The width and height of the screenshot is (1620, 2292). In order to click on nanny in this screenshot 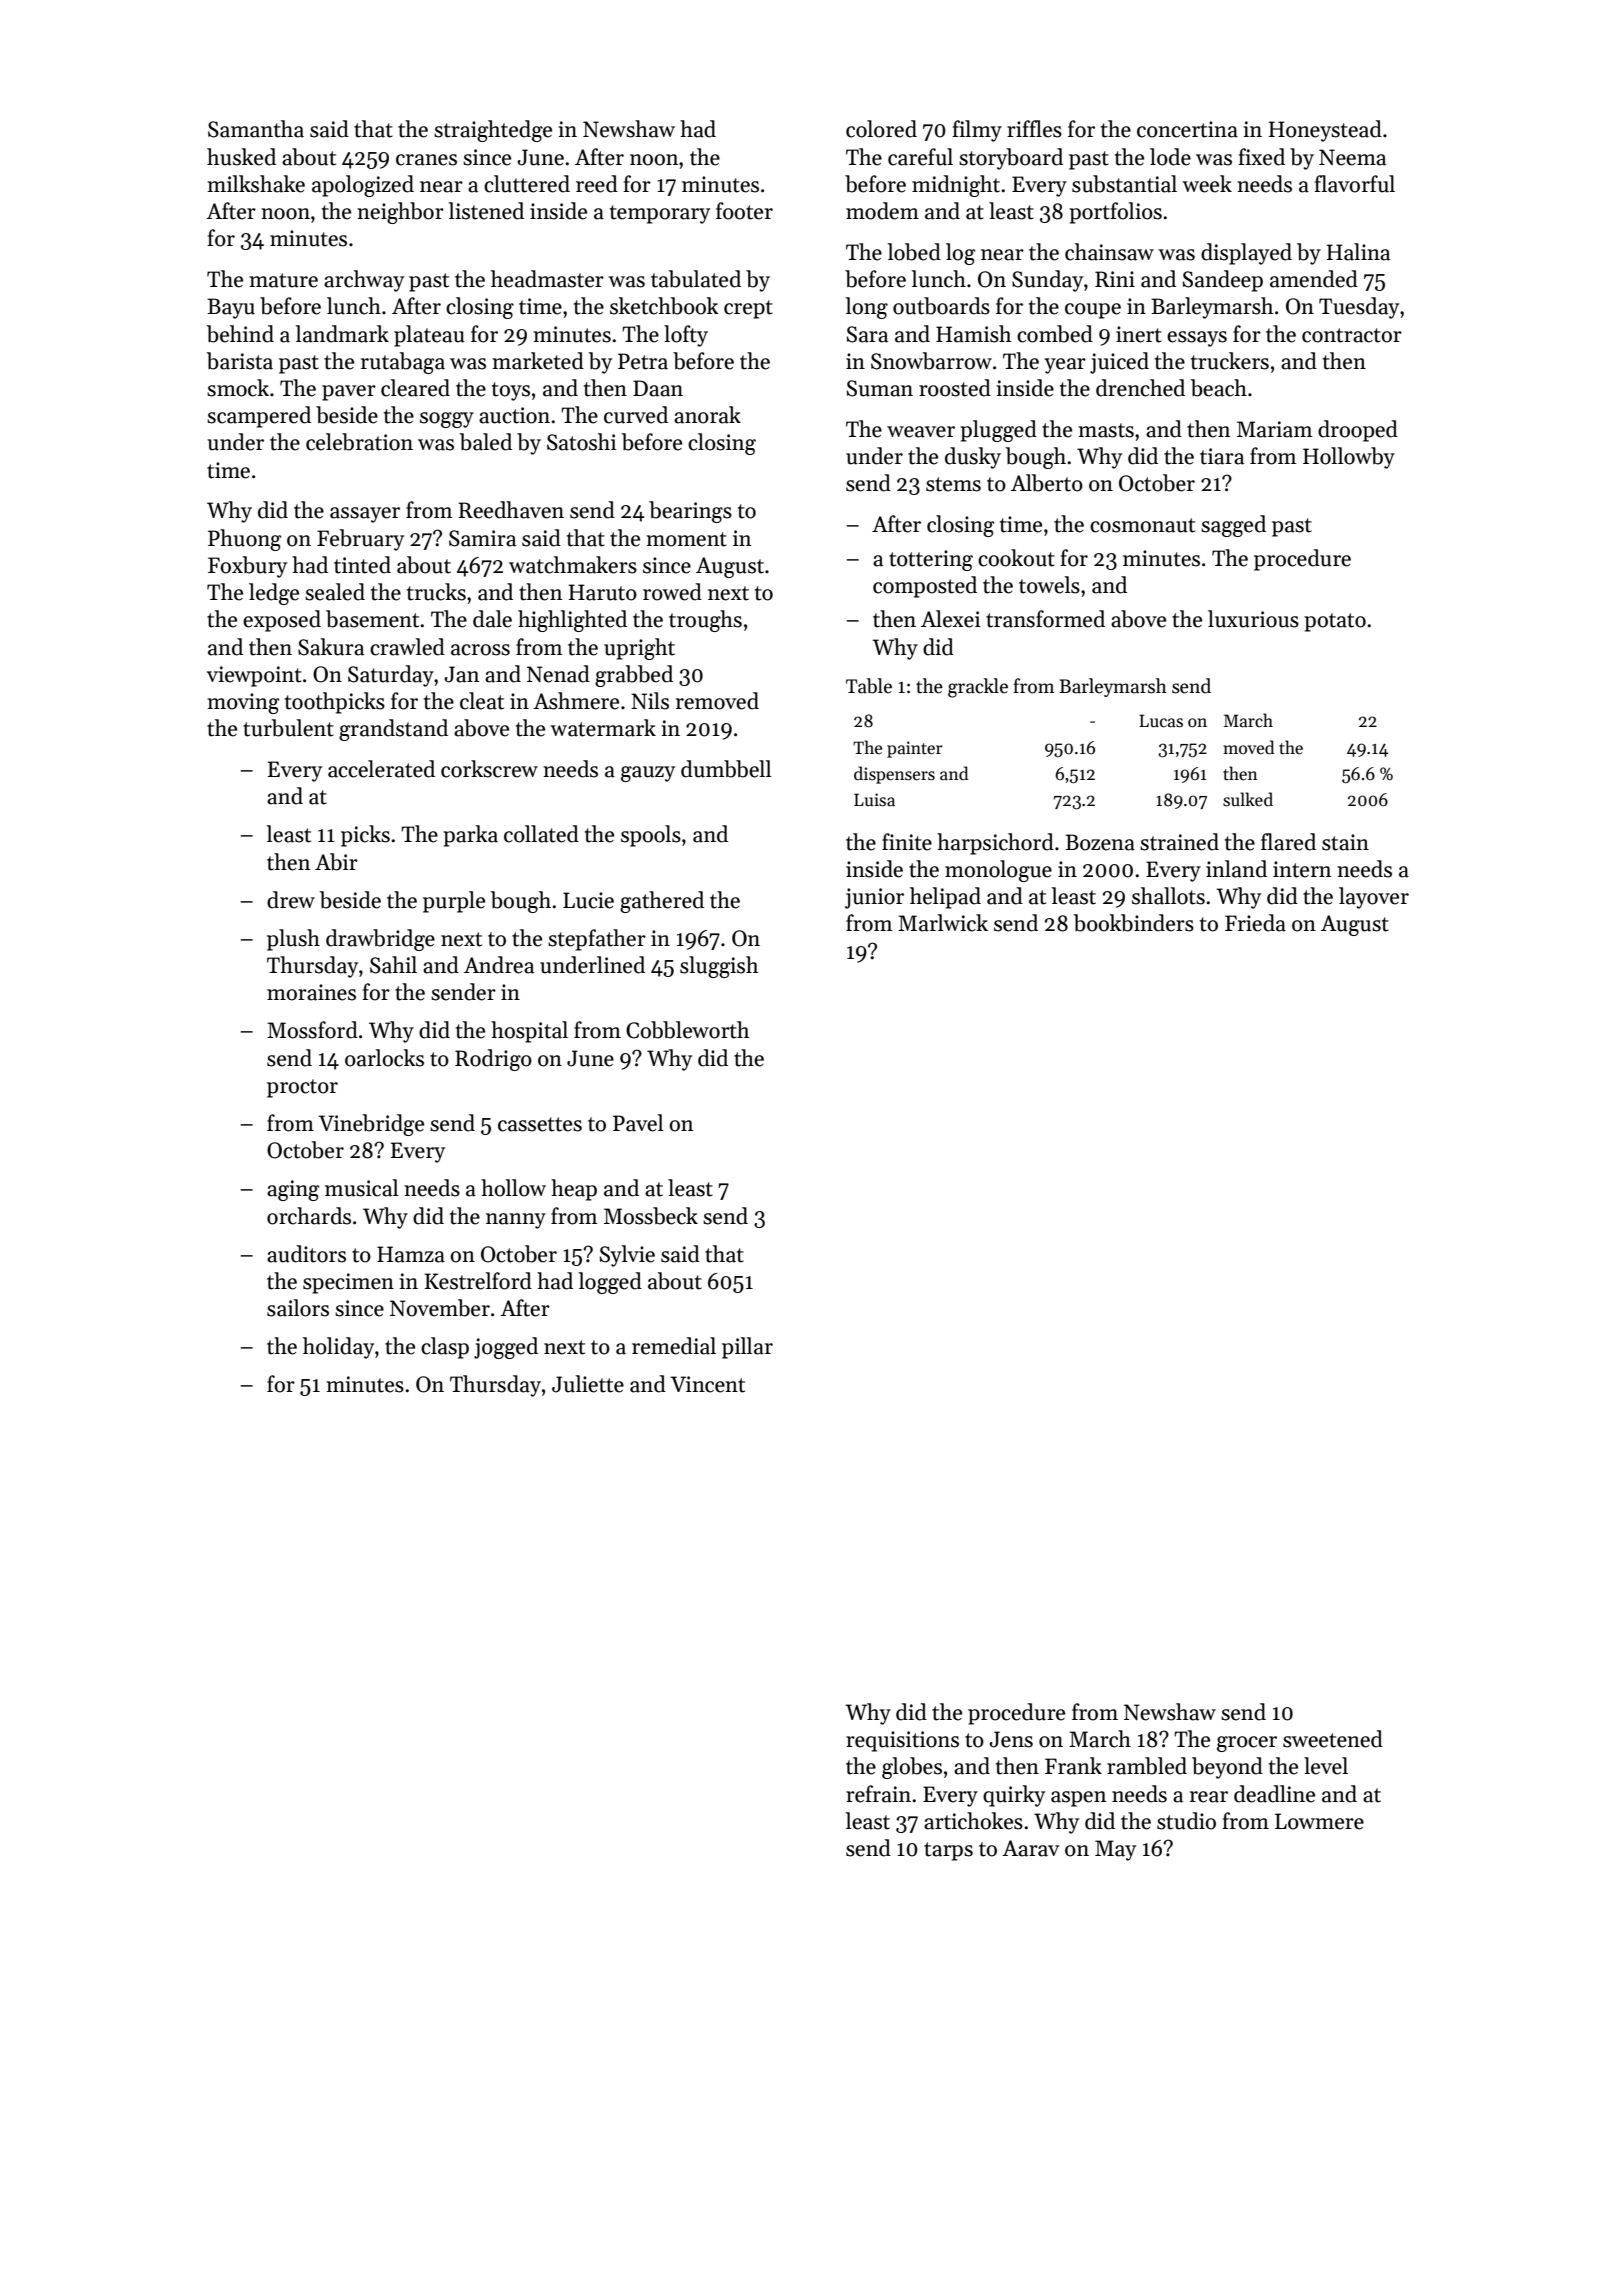, I will do `click(516, 1221)`.
